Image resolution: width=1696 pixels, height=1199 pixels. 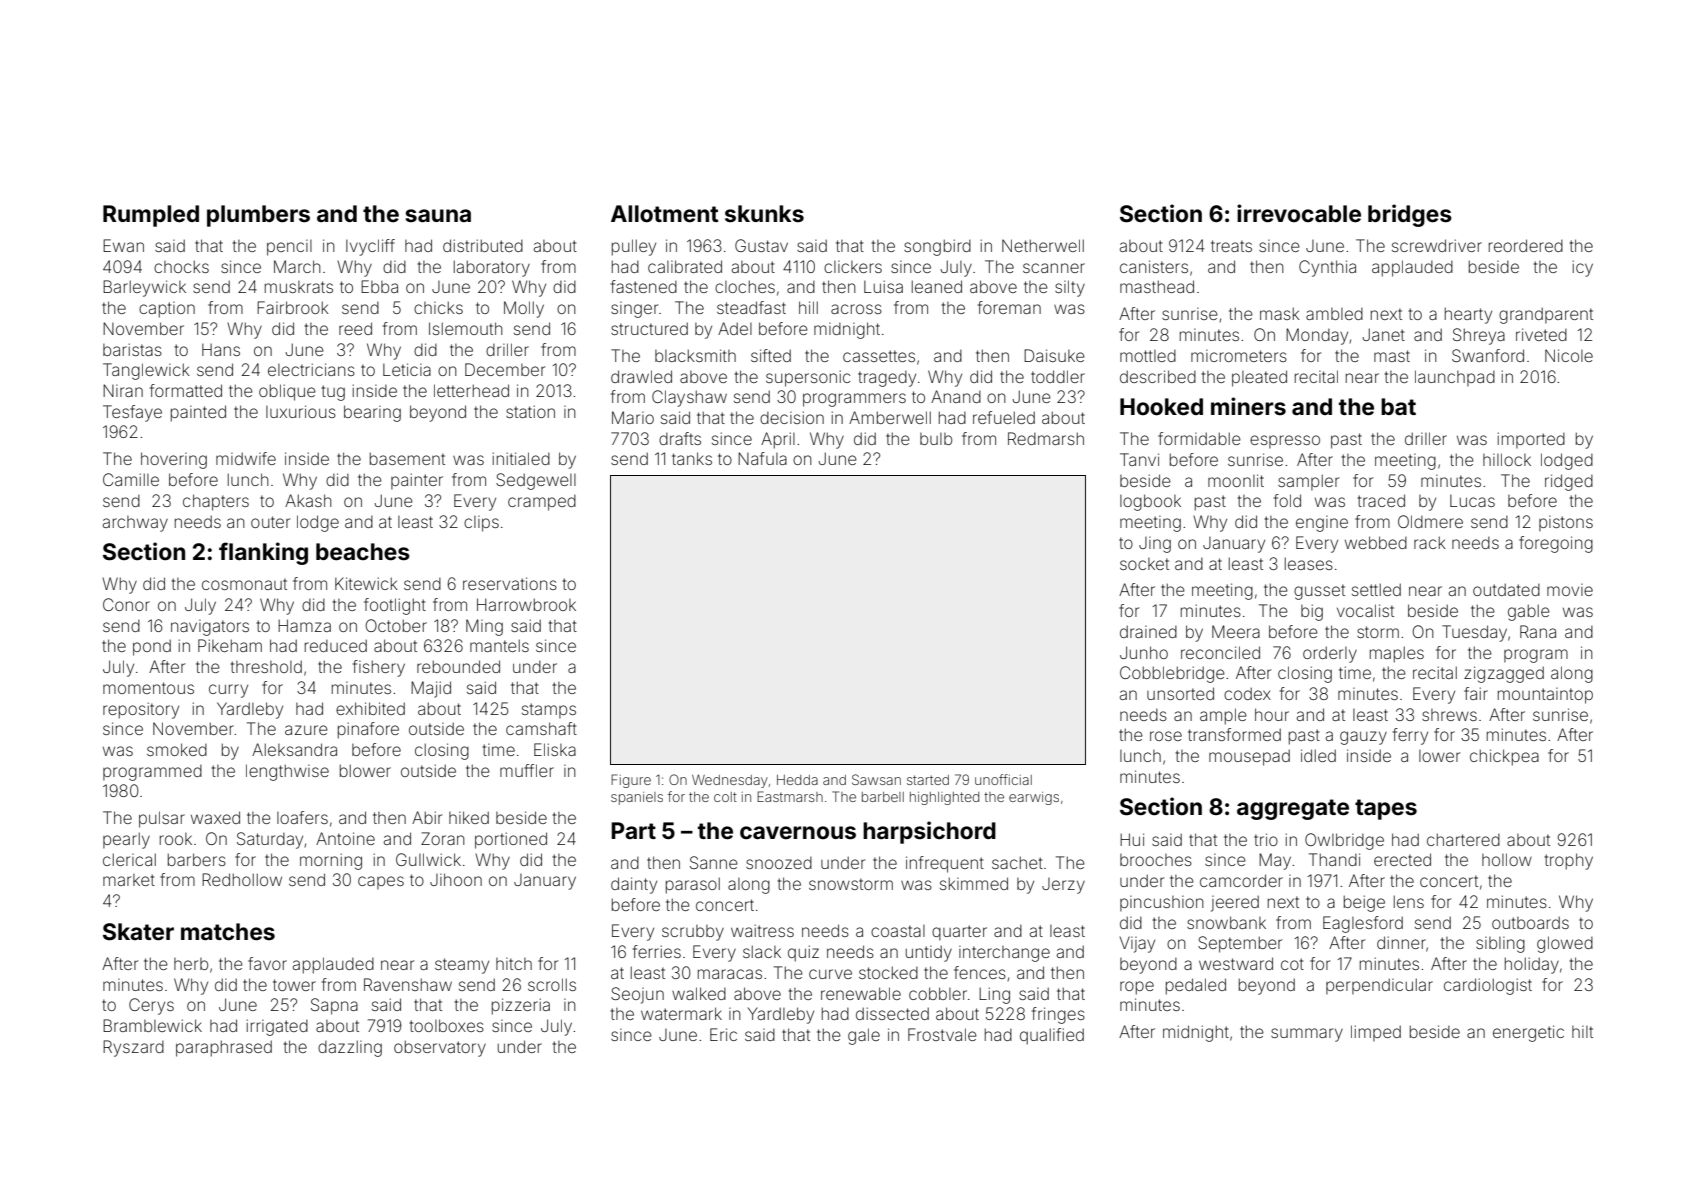 What do you see at coordinates (141, 710) in the document?
I see `repository` at bounding box center [141, 710].
